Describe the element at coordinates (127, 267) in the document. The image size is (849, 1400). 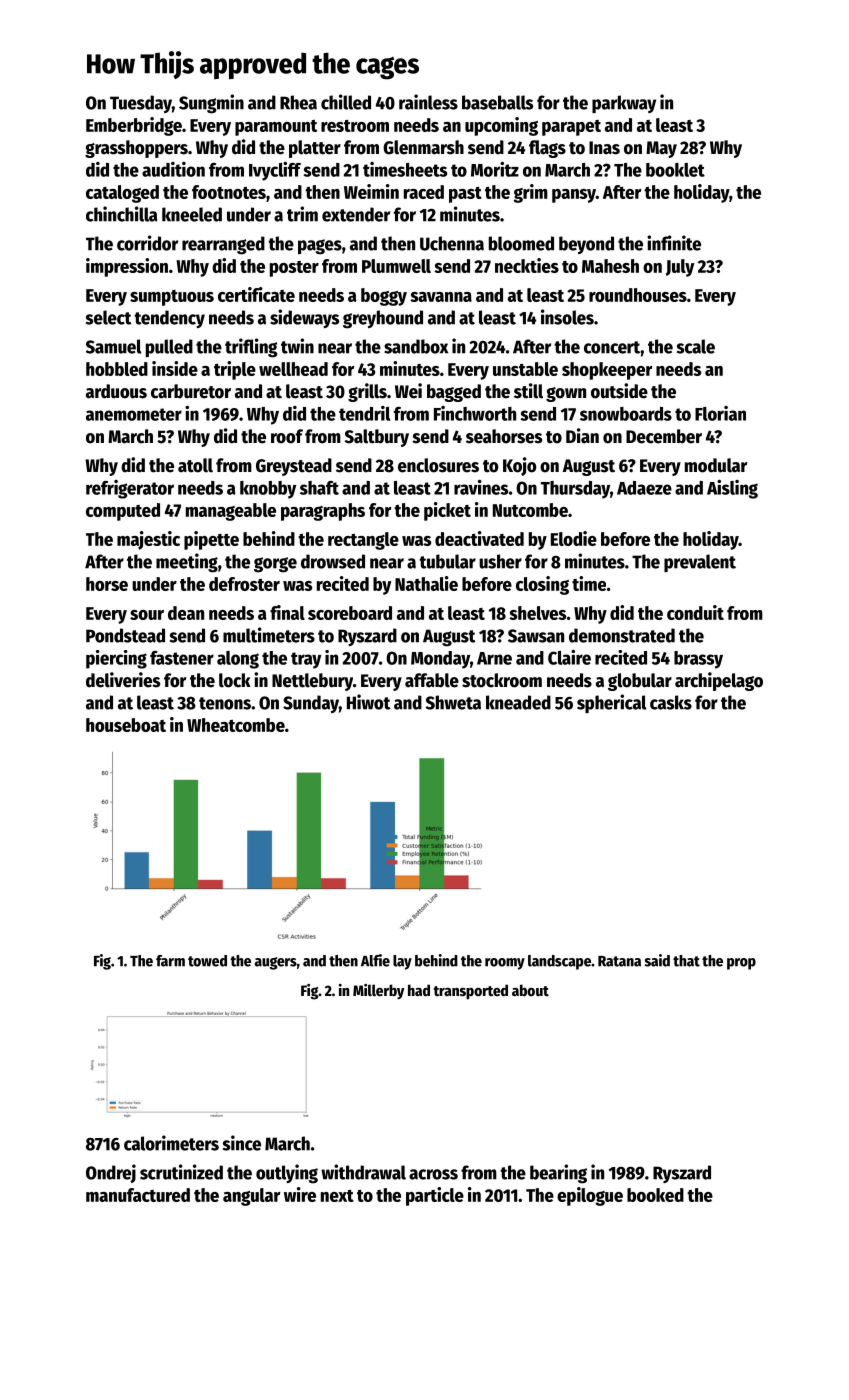
I see `impression` at that location.
